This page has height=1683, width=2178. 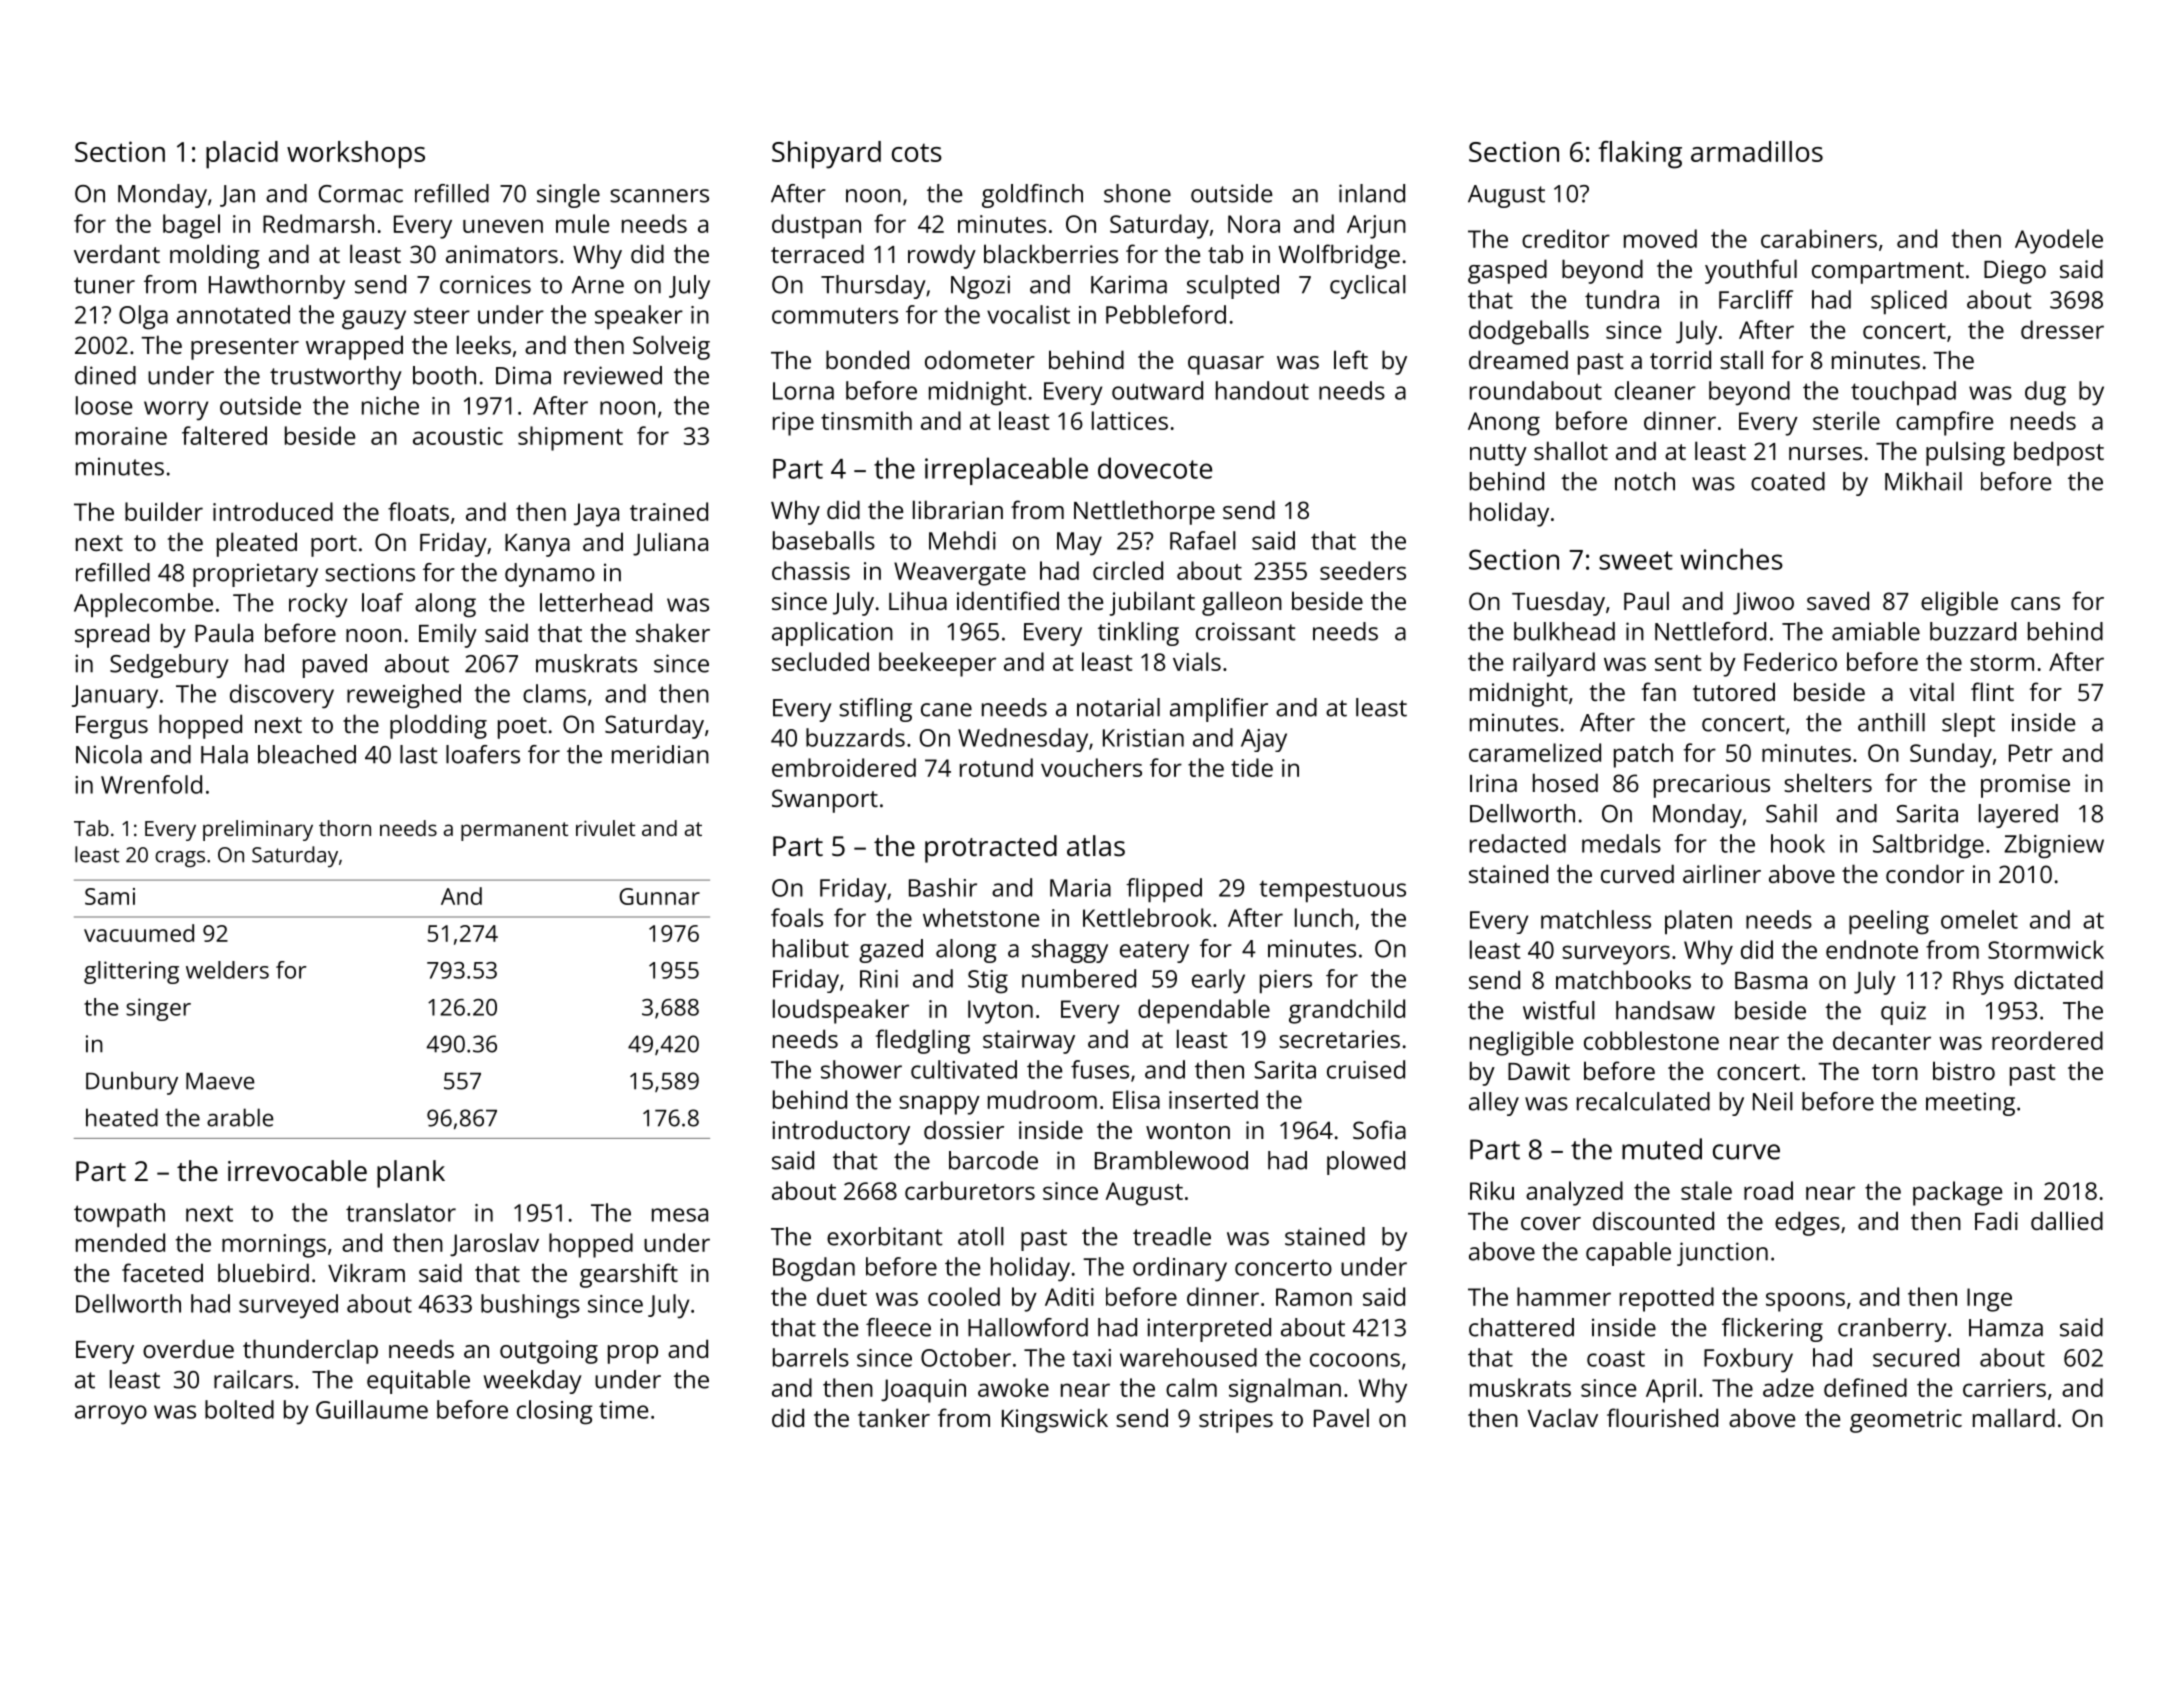 I want to click on Sedgebury, so click(x=169, y=666).
